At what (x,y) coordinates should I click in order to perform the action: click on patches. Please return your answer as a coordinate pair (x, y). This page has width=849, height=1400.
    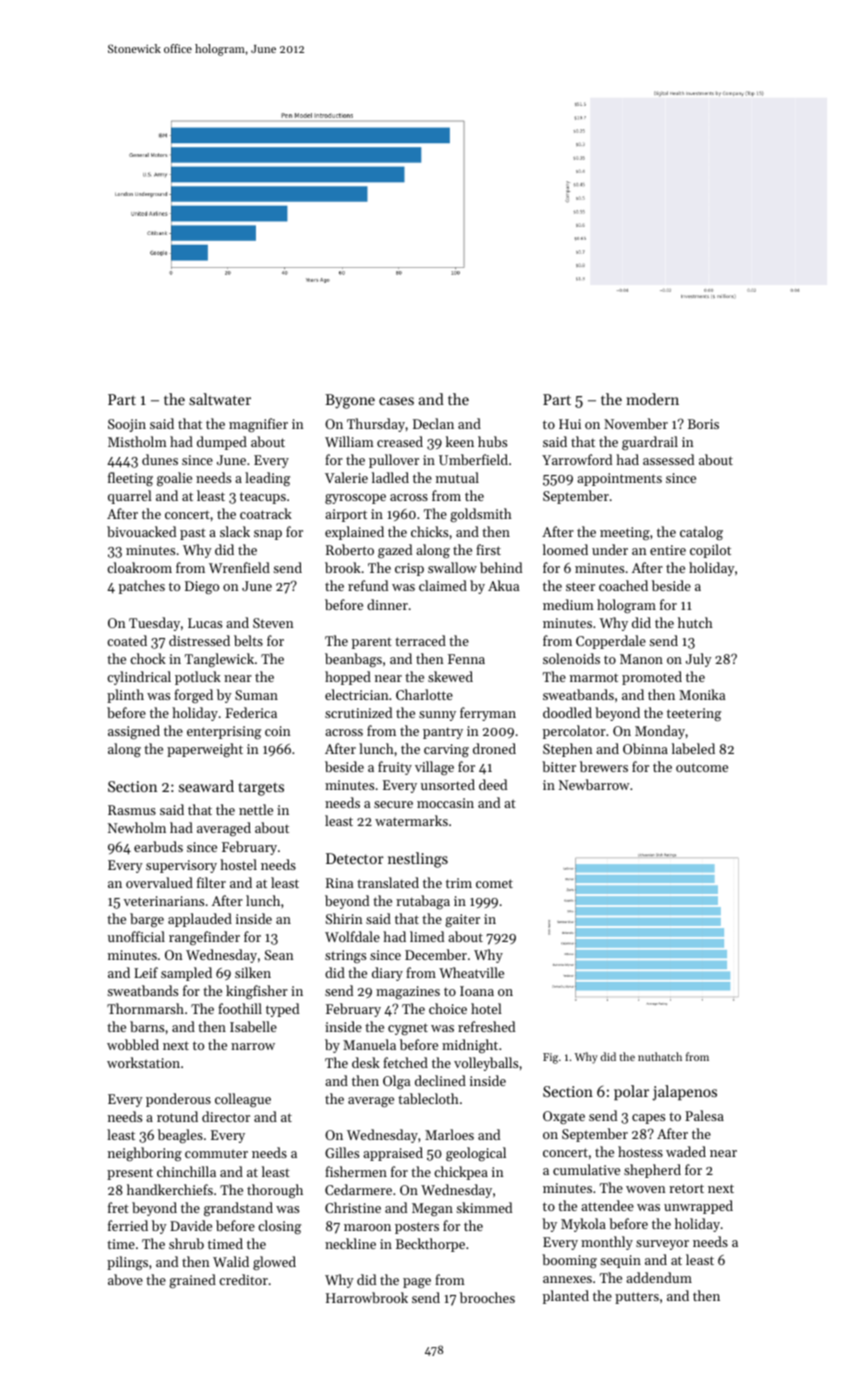
    Looking at the image, I should click on (142, 587).
